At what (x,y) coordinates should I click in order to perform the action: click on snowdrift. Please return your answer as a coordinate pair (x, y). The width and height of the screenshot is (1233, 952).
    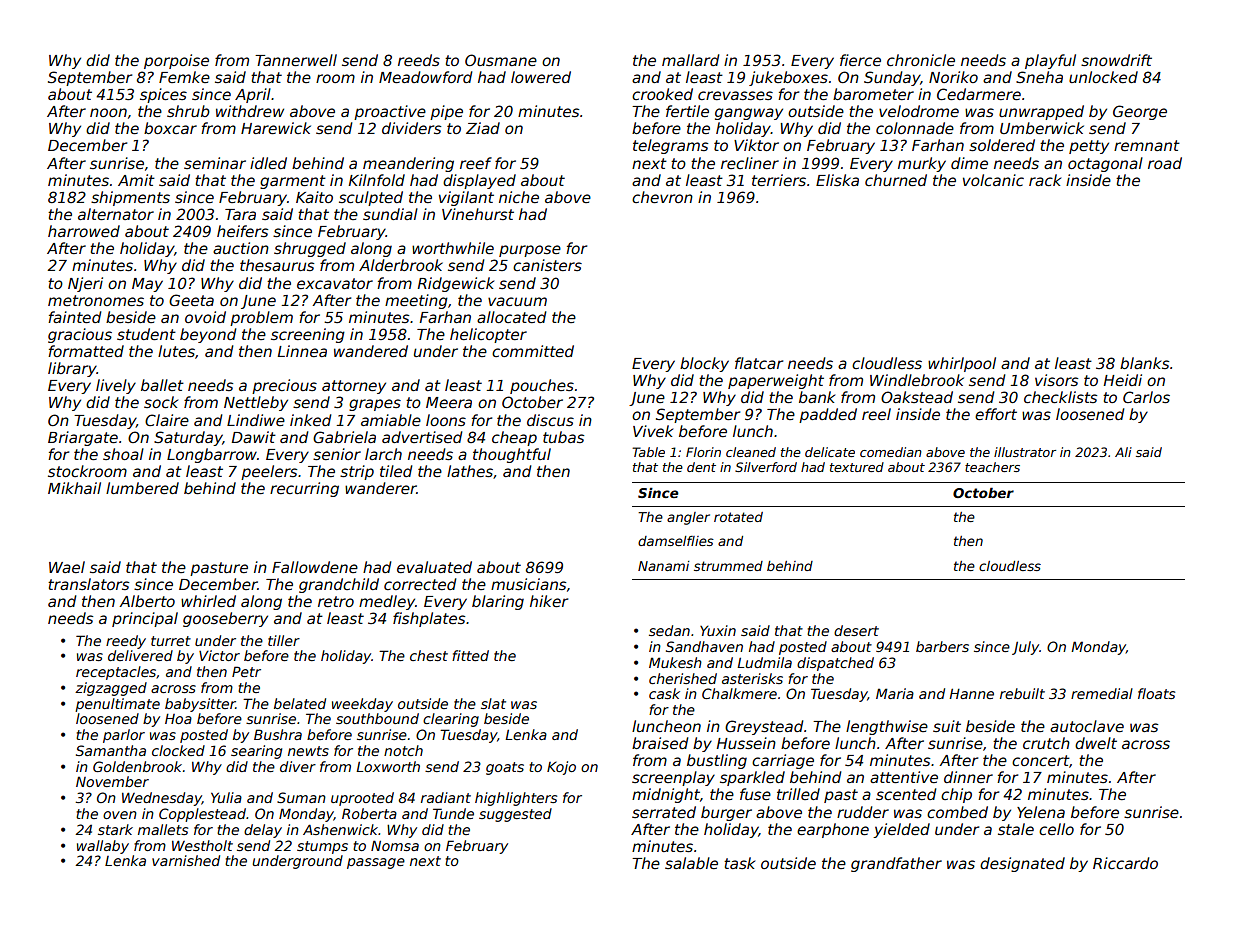
    Looking at the image, I should click on (1116, 60).
